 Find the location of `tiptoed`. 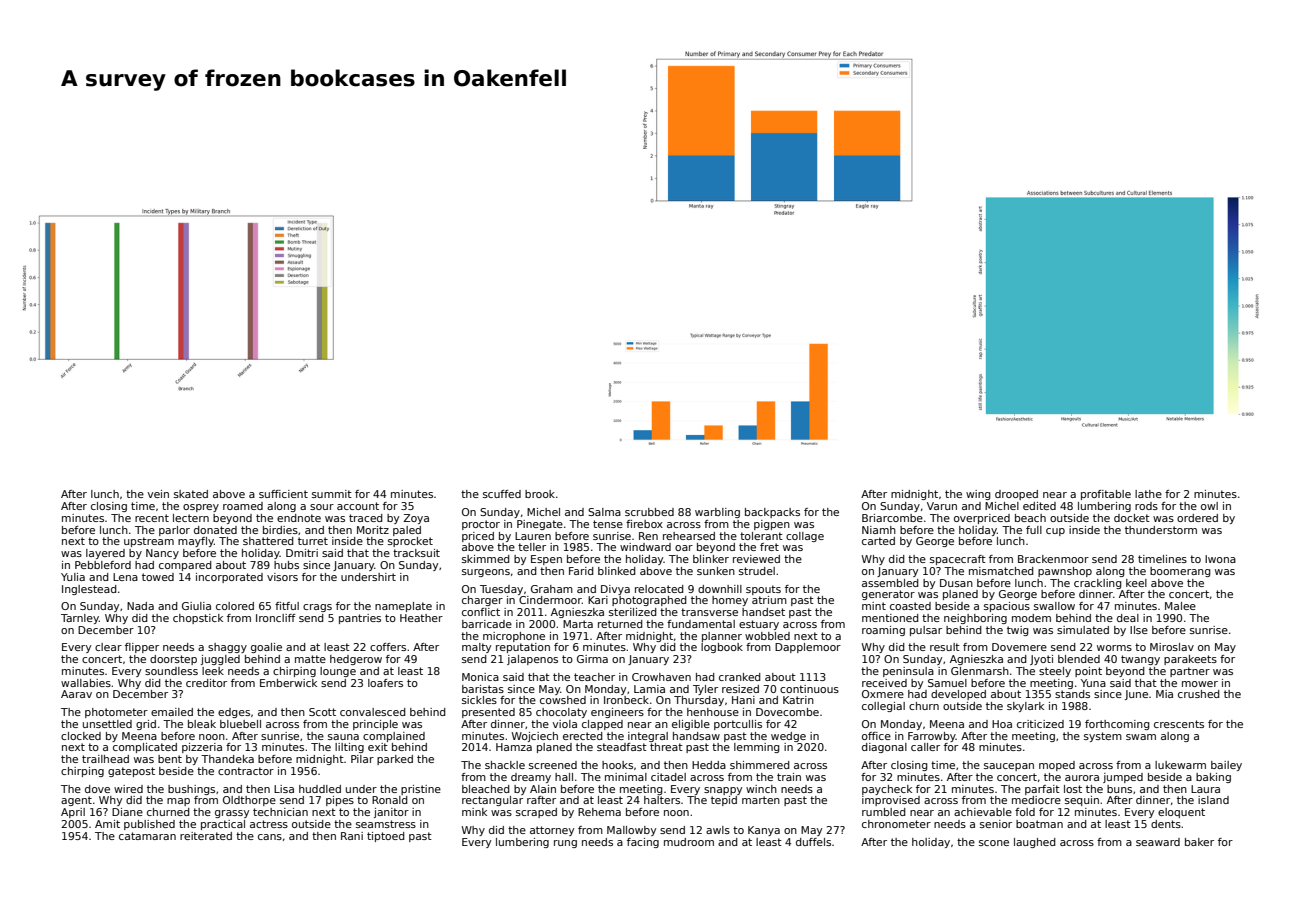

tiptoed is located at coordinates (386, 837).
